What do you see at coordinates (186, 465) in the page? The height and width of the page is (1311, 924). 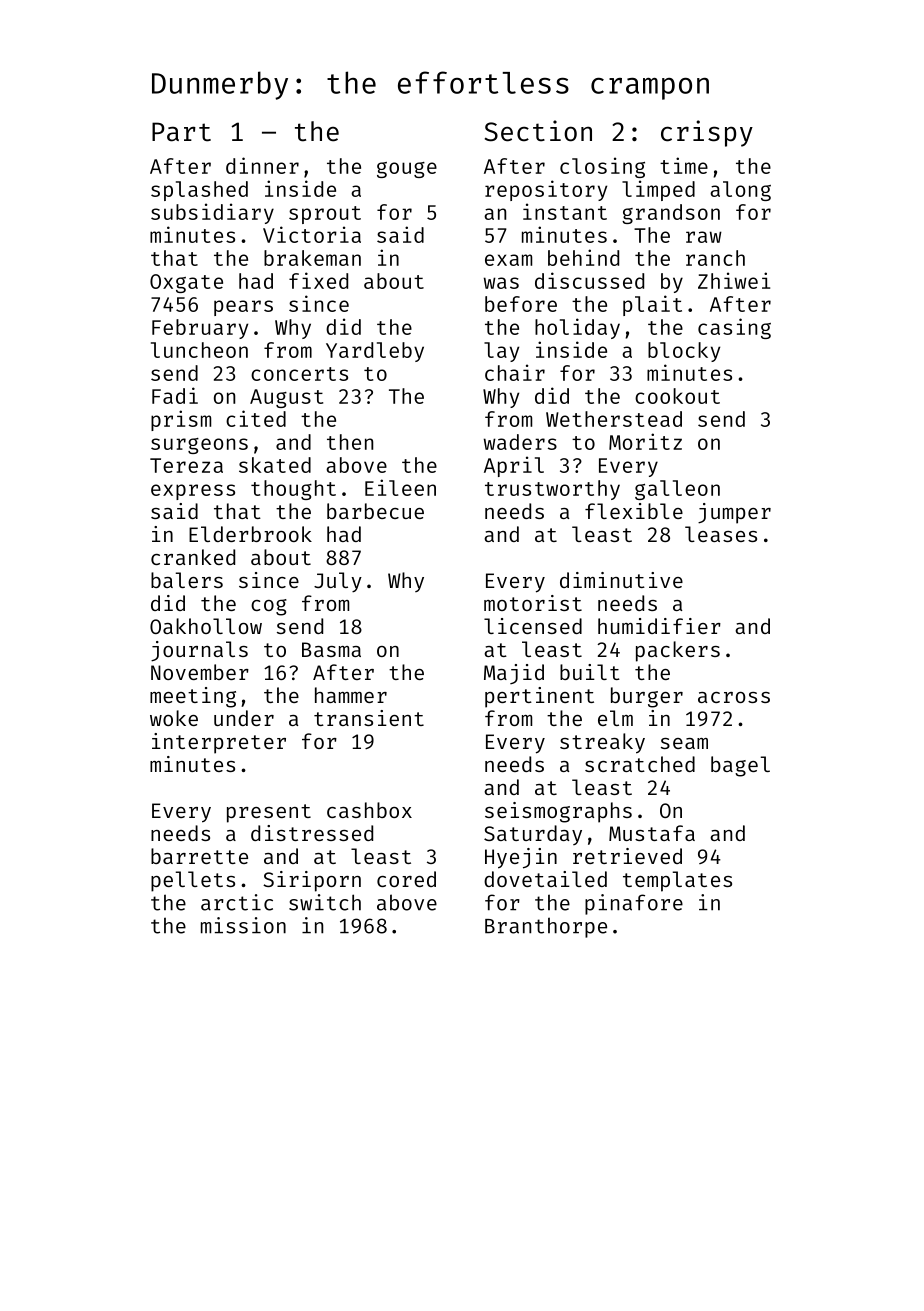 I see `Tereza` at bounding box center [186, 465].
